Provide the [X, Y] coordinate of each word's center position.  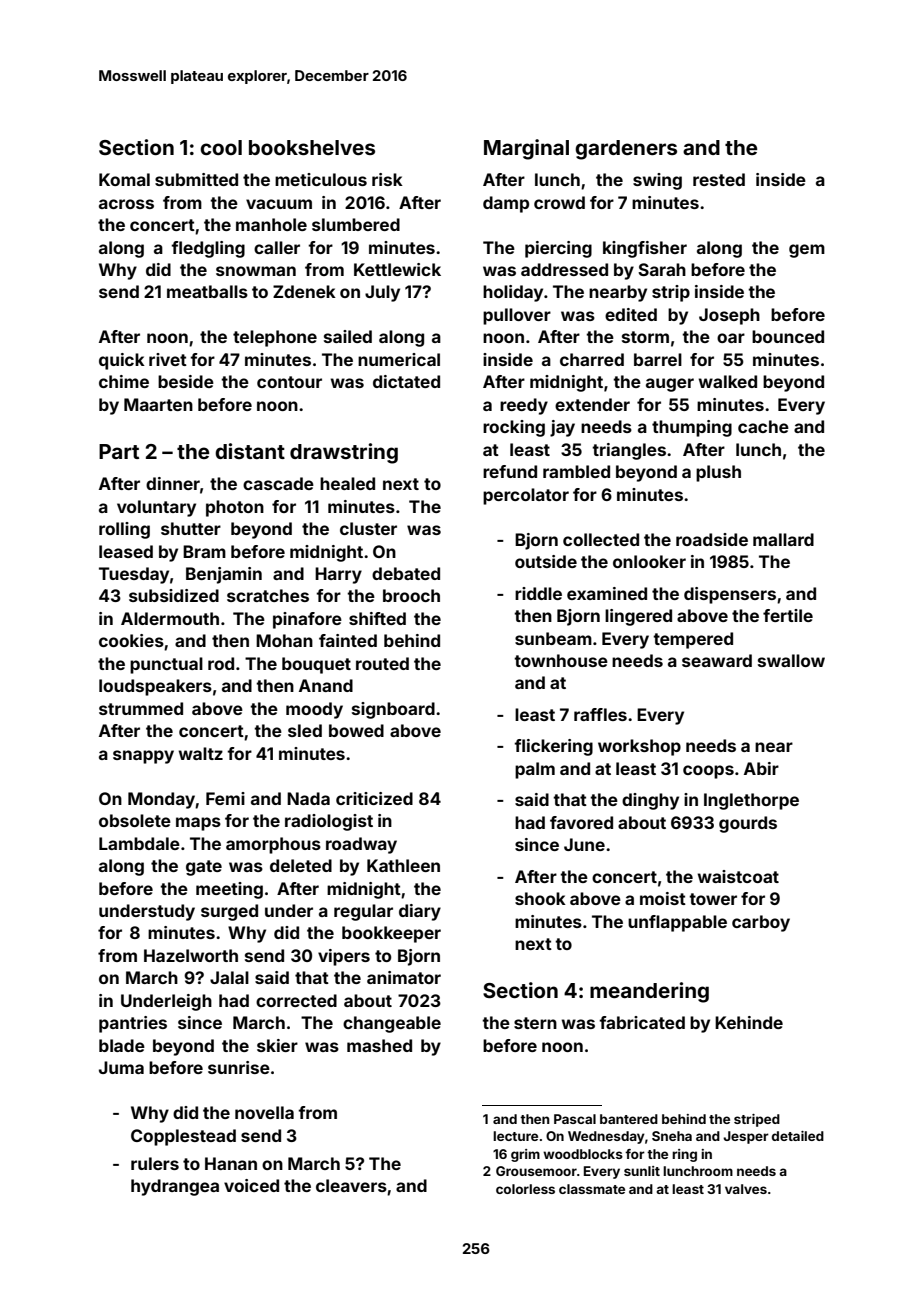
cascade [278, 483]
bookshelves [312, 147]
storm [645, 337]
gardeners [626, 150]
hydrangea [175, 1187]
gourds [748, 824]
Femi [225, 798]
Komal [124, 179]
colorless [525, 1189]
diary [420, 912]
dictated [406, 381]
